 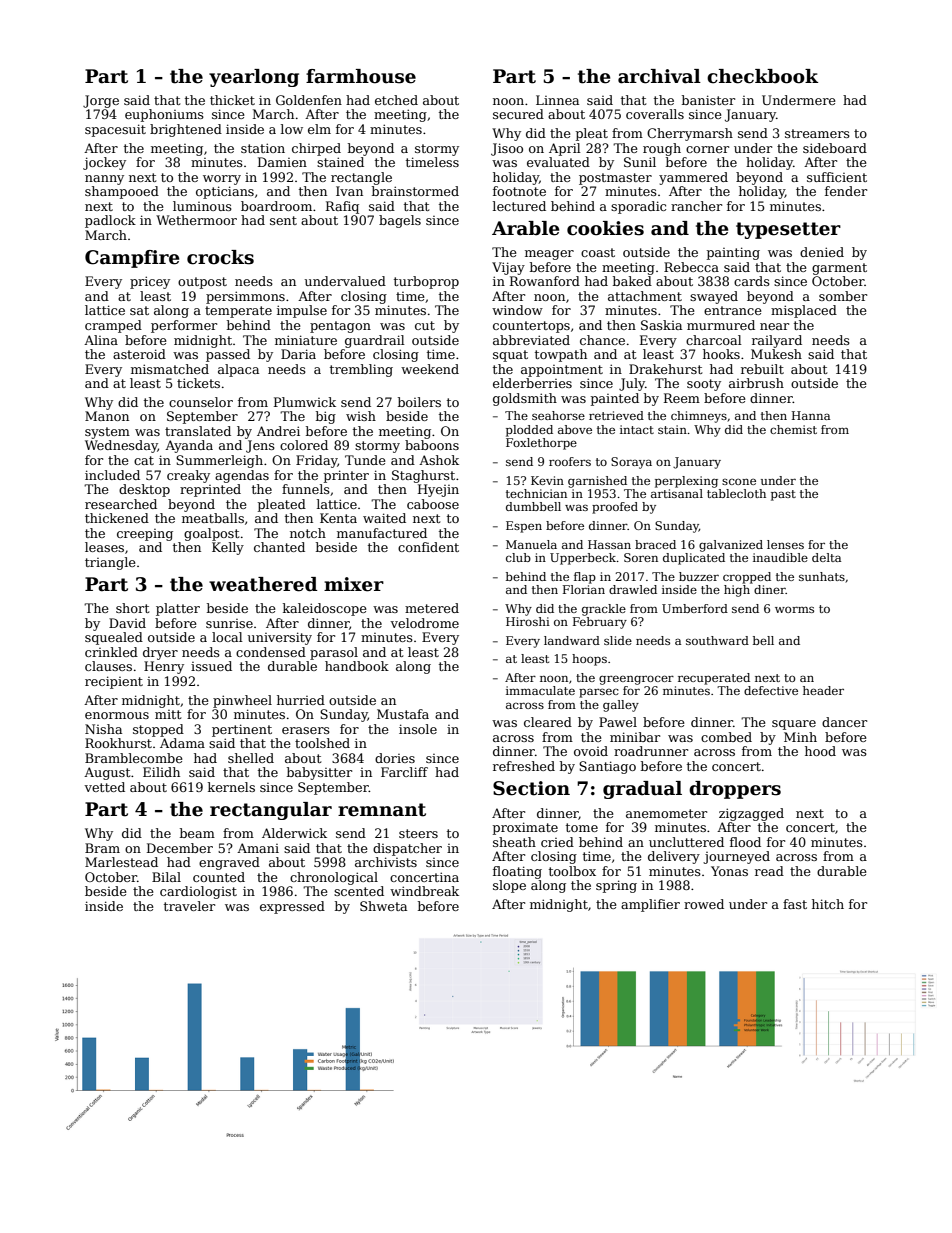 What do you see at coordinates (426, 282) in the screenshot?
I see `turboprop` at bounding box center [426, 282].
